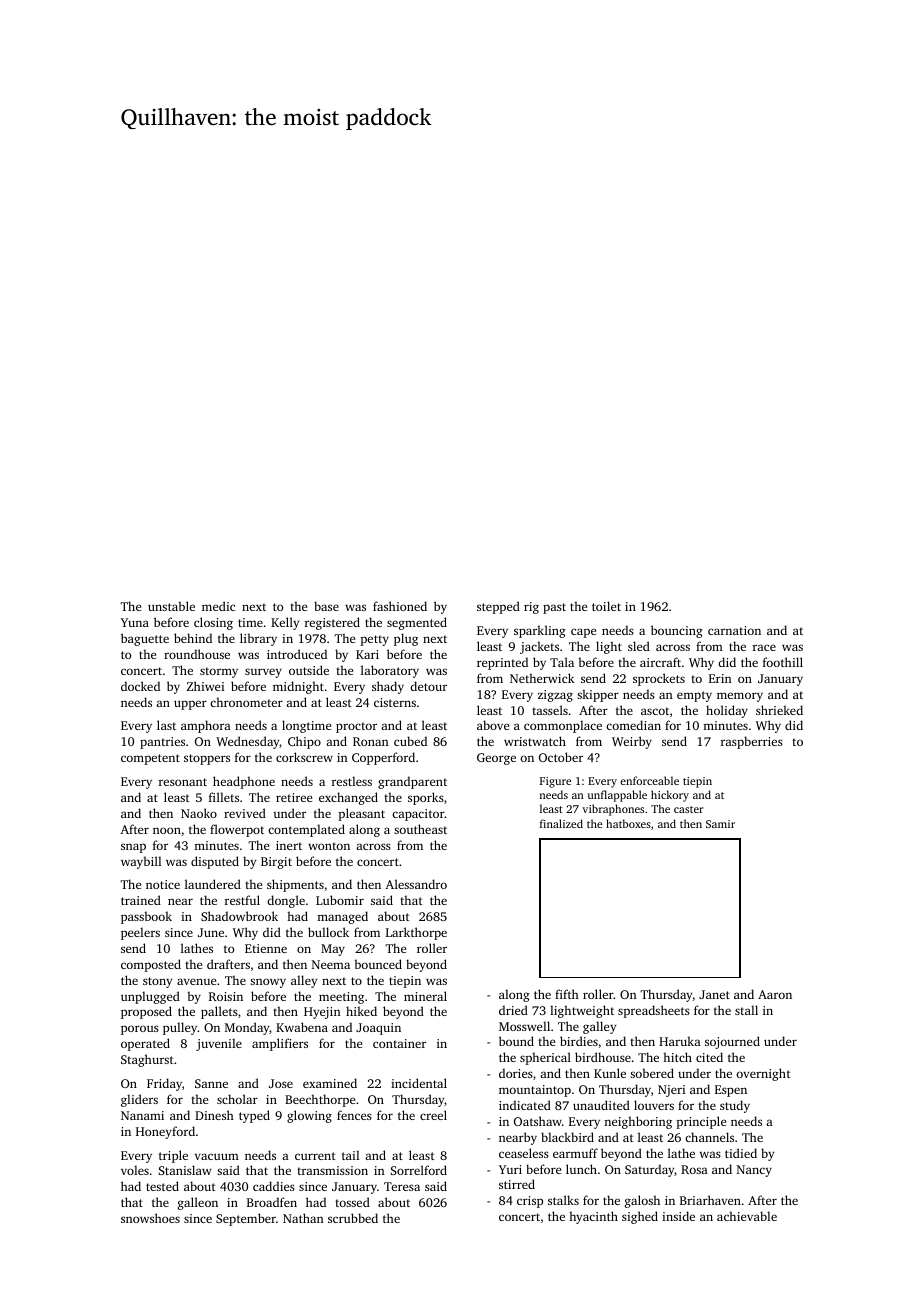 This screenshot has width=924, height=1308. Describe the element at coordinates (326, 606) in the screenshot. I see `base` at that location.
